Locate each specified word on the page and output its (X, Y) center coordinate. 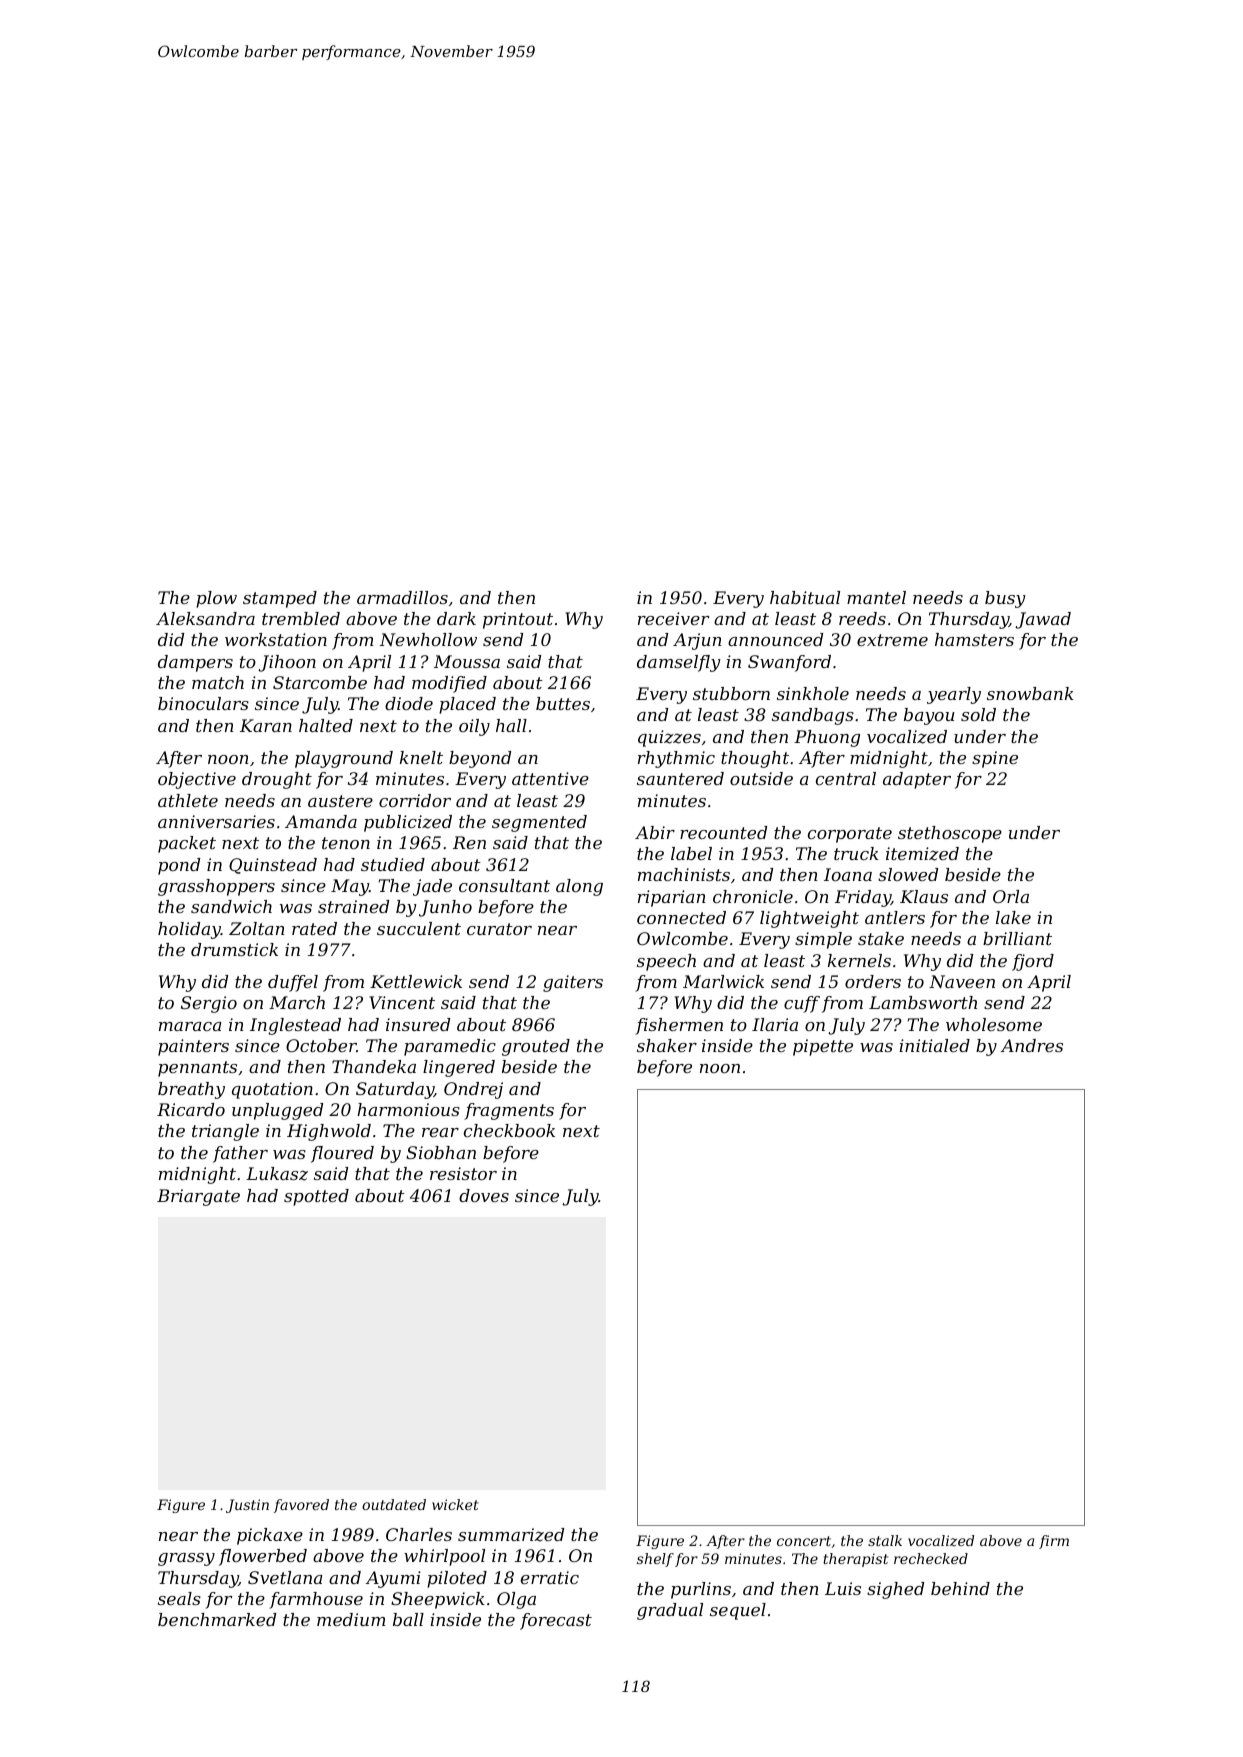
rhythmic (676, 759)
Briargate (198, 1197)
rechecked (931, 1558)
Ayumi (393, 1579)
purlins (701, 1590)
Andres (1032, 1045)
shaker (667, 1045)
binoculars (203, 703)
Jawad (1043, 620)
